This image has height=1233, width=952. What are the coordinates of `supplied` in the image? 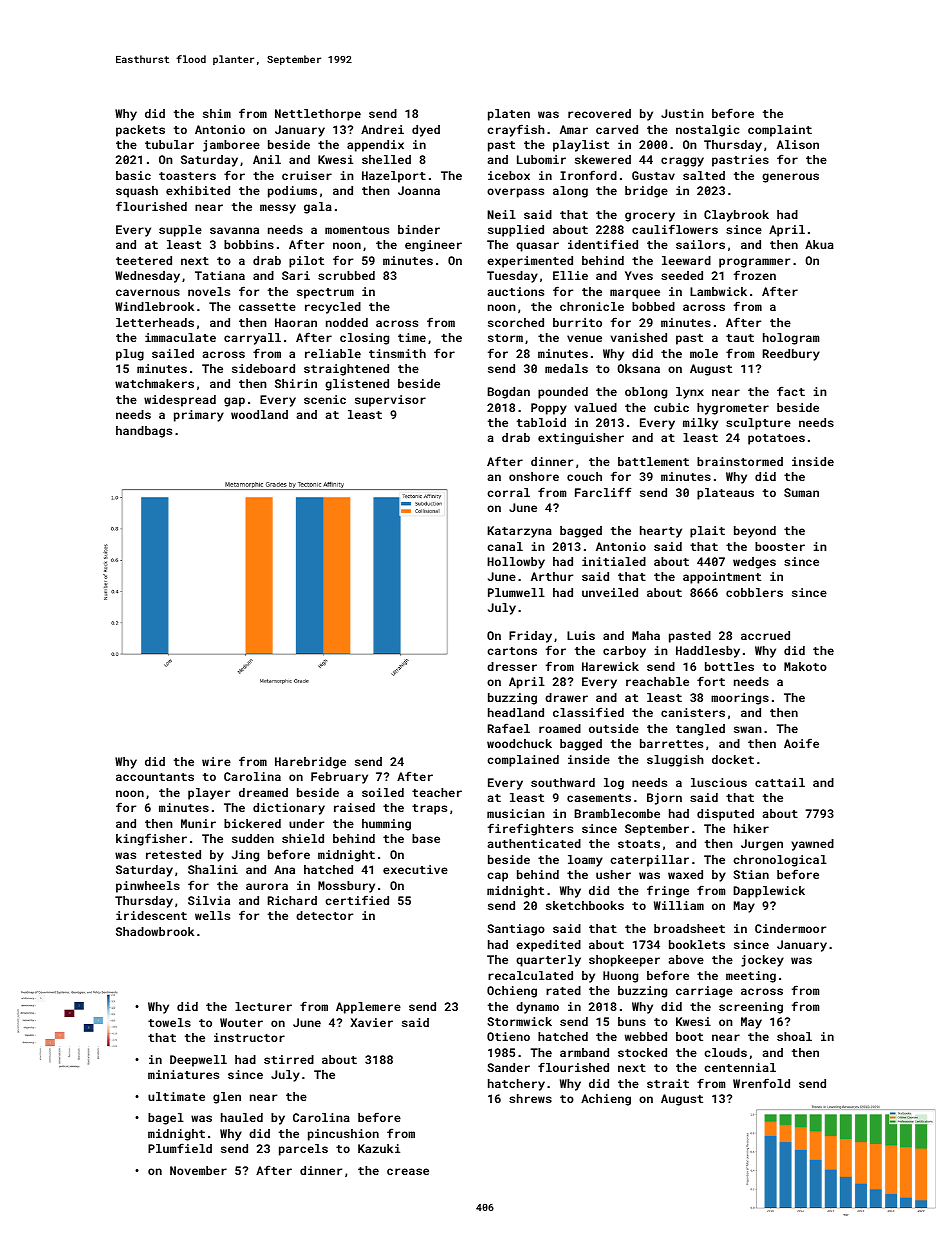 It's located at (516, 231).
